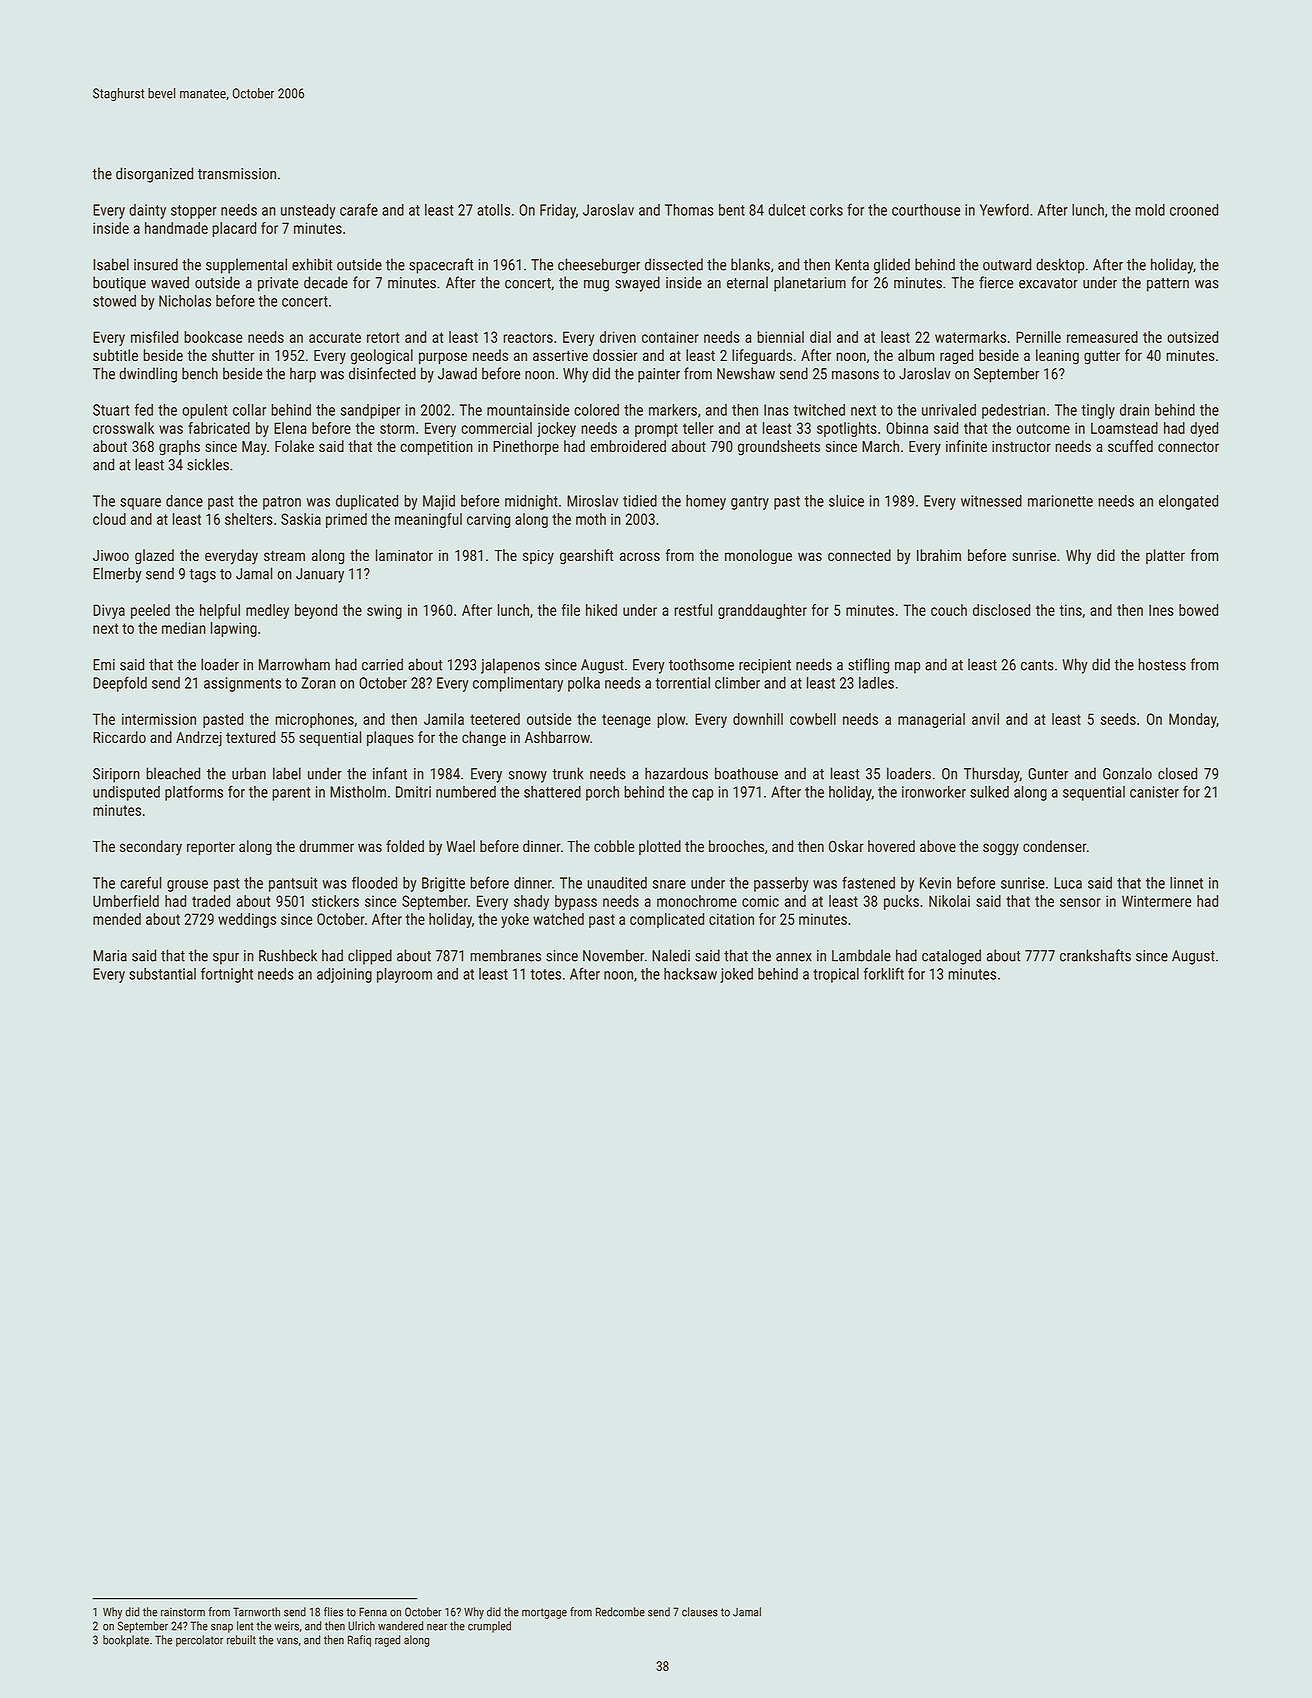  What do you see at coordinates (732, 210) in the image?
I see `bent` at bounding box center [732, 210].
